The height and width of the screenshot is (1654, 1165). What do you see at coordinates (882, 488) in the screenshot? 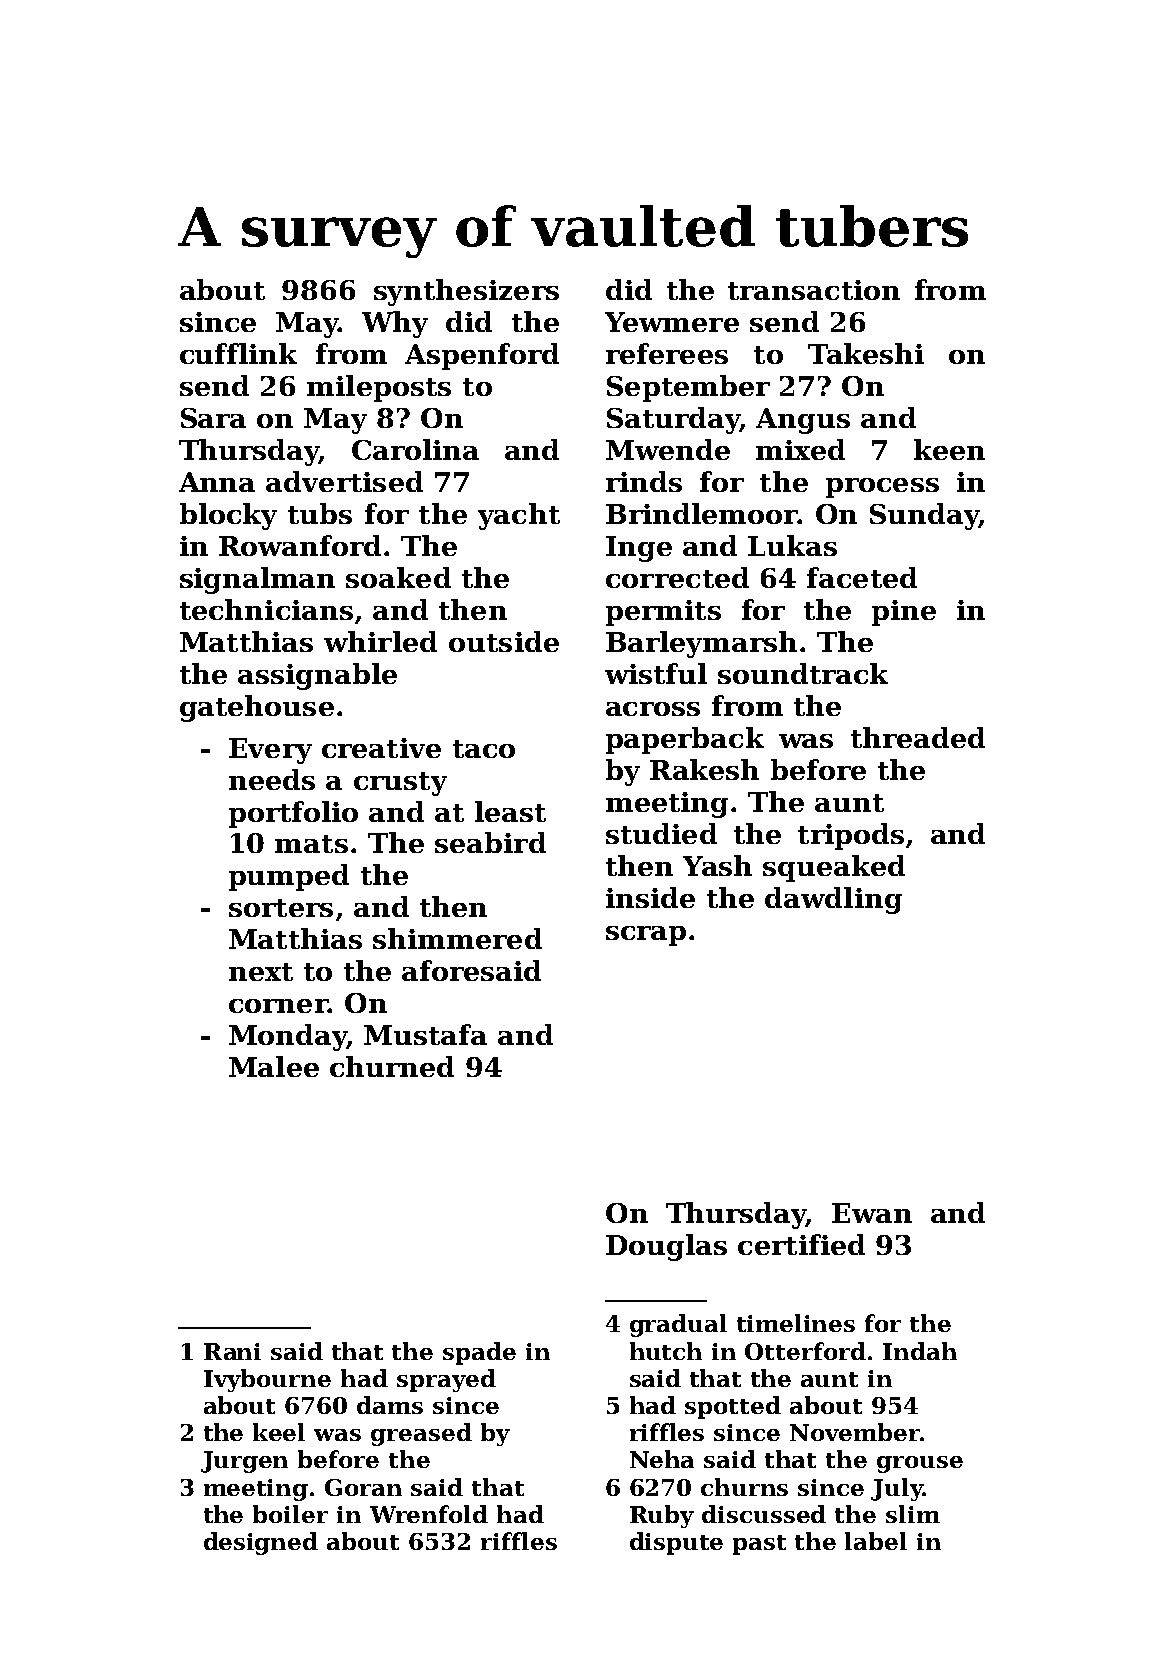
I see `process` at bounding box center [882, 488].
